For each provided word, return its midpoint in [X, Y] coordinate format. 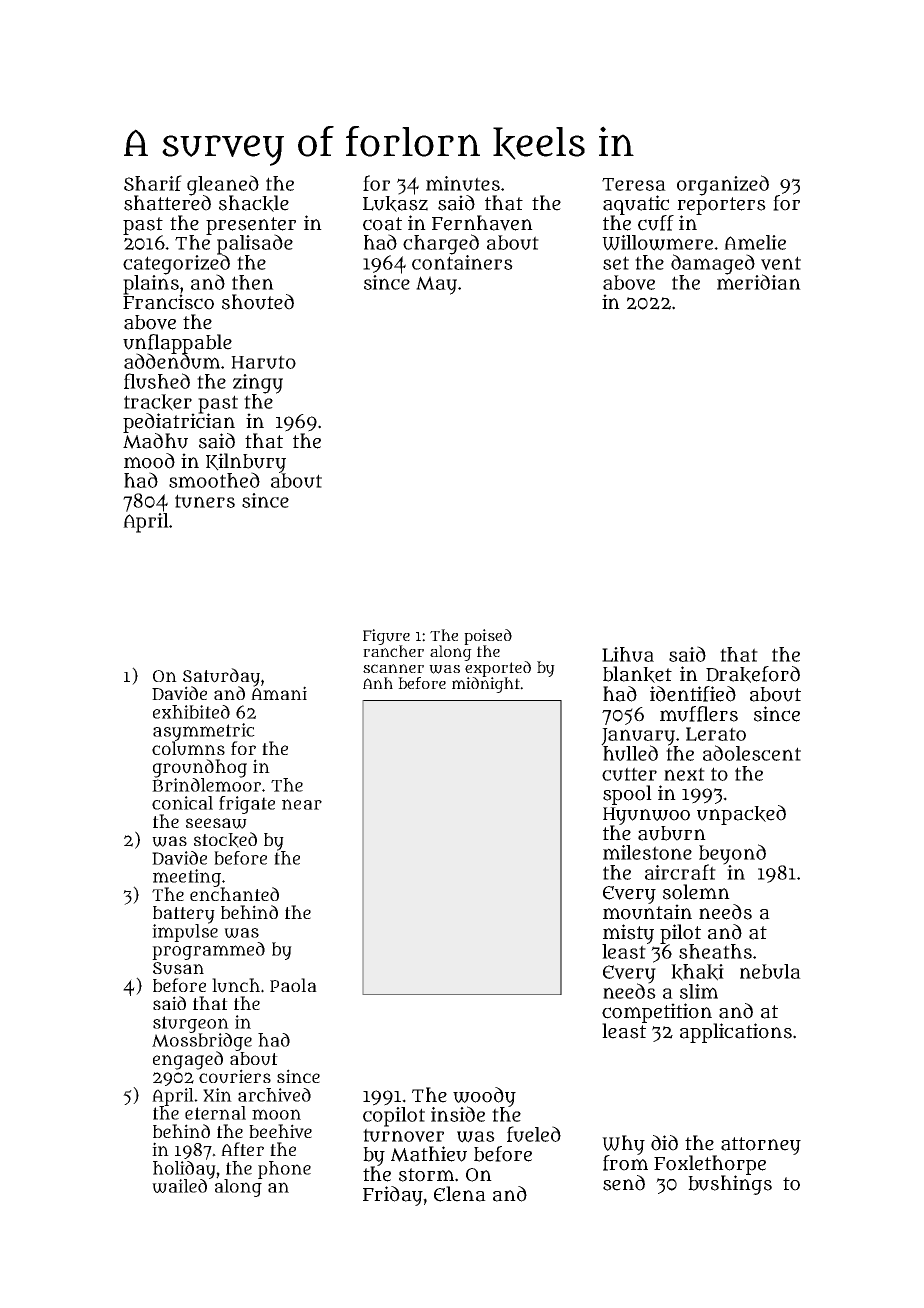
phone [284, 1170]
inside [458, 1114]
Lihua [628, 654]
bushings [730, 1185]
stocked [225, 840]
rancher [393, 651]
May [436, 285]
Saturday [221, 677]
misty [628, 934]
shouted [258, 302]
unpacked [741, 815]
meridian [759, 282]
